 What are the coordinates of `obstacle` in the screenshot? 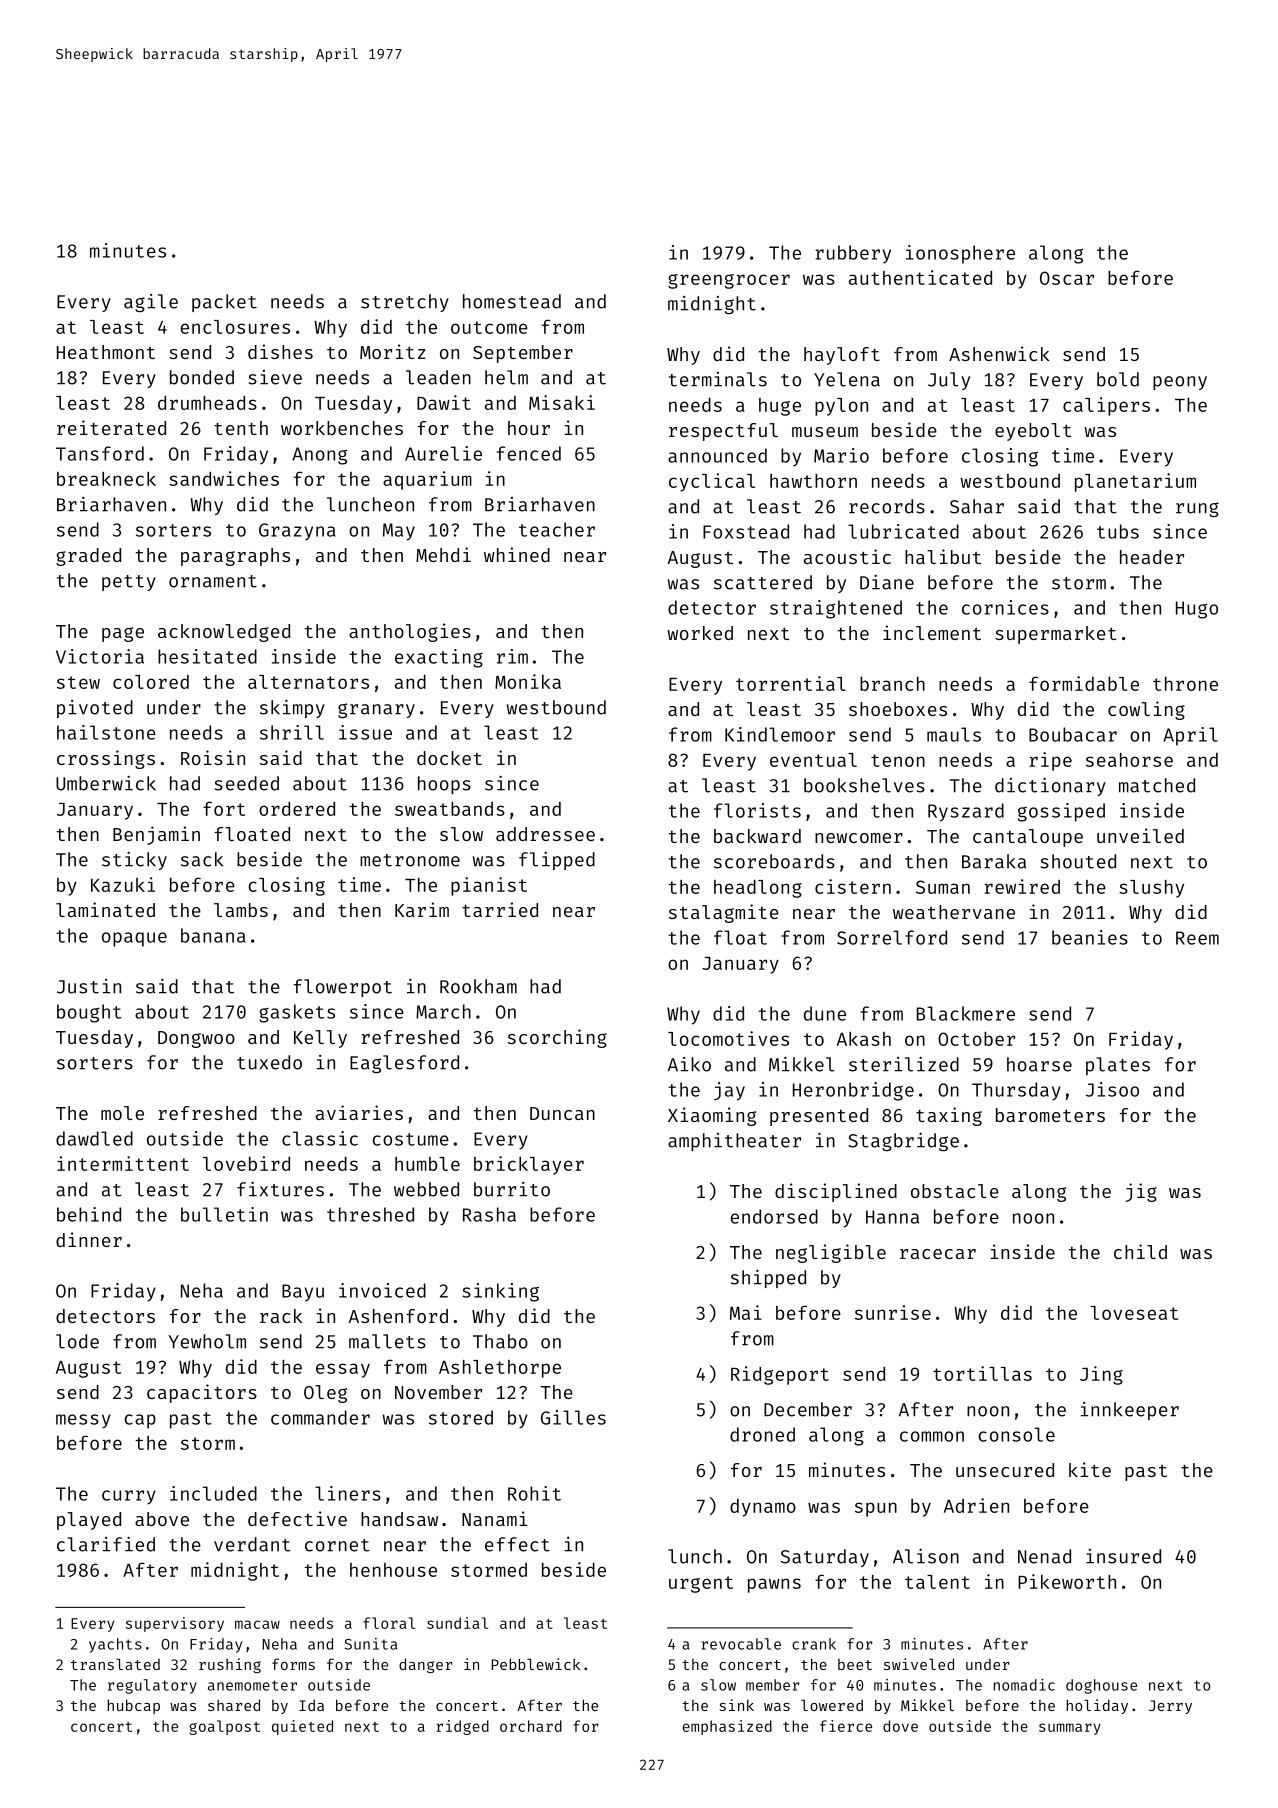 It's located at (955, 1191).
